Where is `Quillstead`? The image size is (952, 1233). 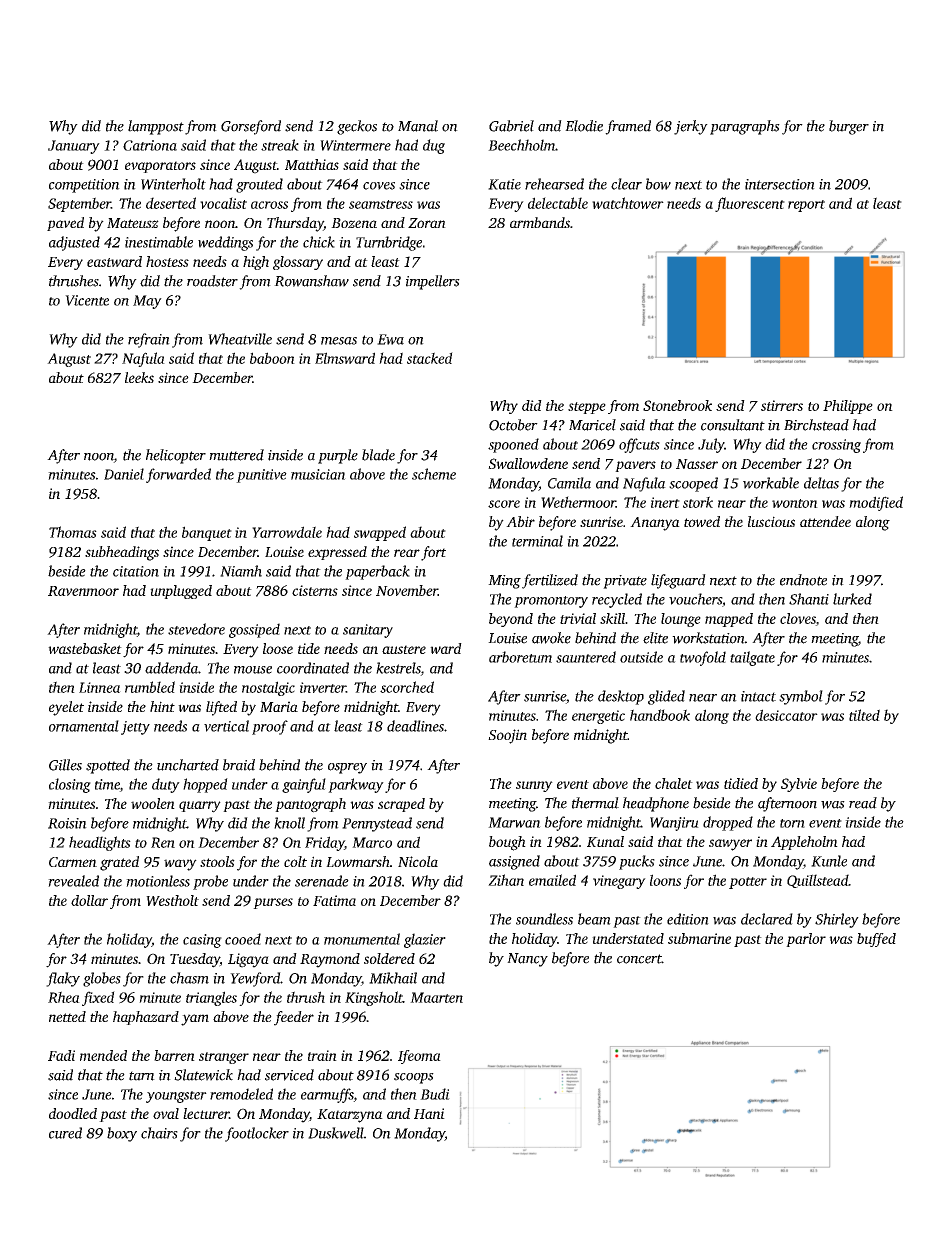
Quillstead is located at coordinates (817, 881).
